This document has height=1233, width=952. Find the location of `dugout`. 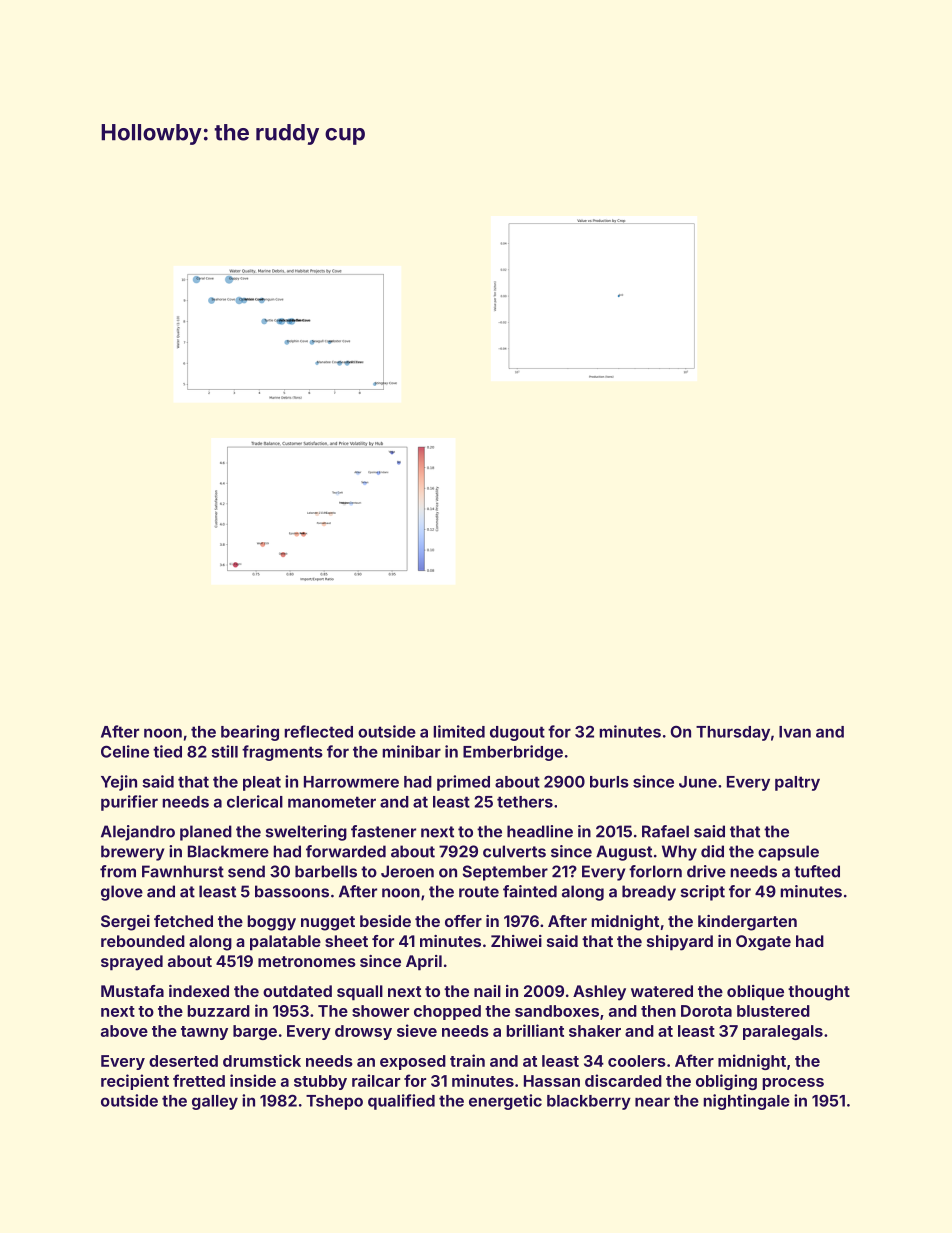

dugout is located at coordinates (517, 733).
